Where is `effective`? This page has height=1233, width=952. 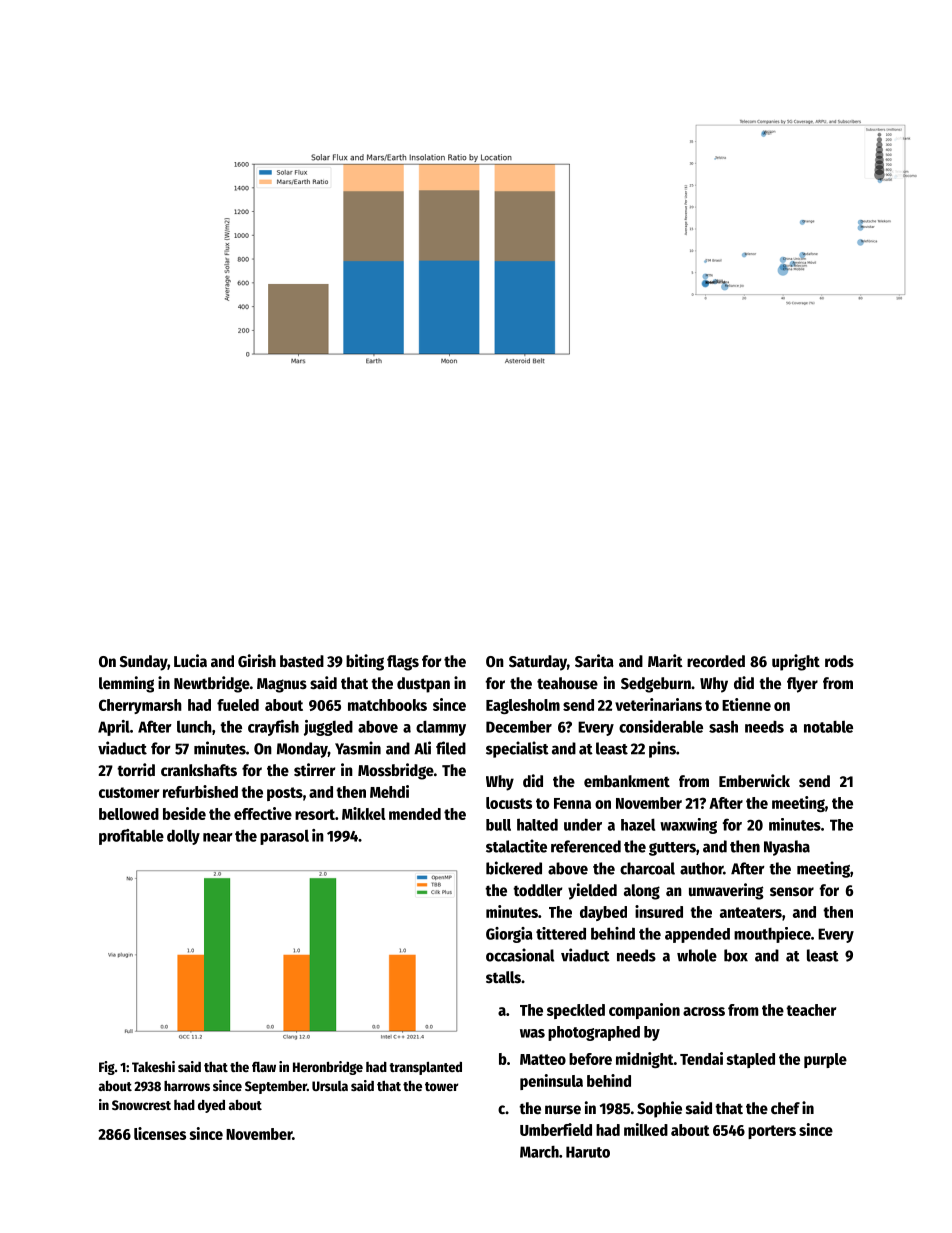
effective is located at coordinates (263, 813).
